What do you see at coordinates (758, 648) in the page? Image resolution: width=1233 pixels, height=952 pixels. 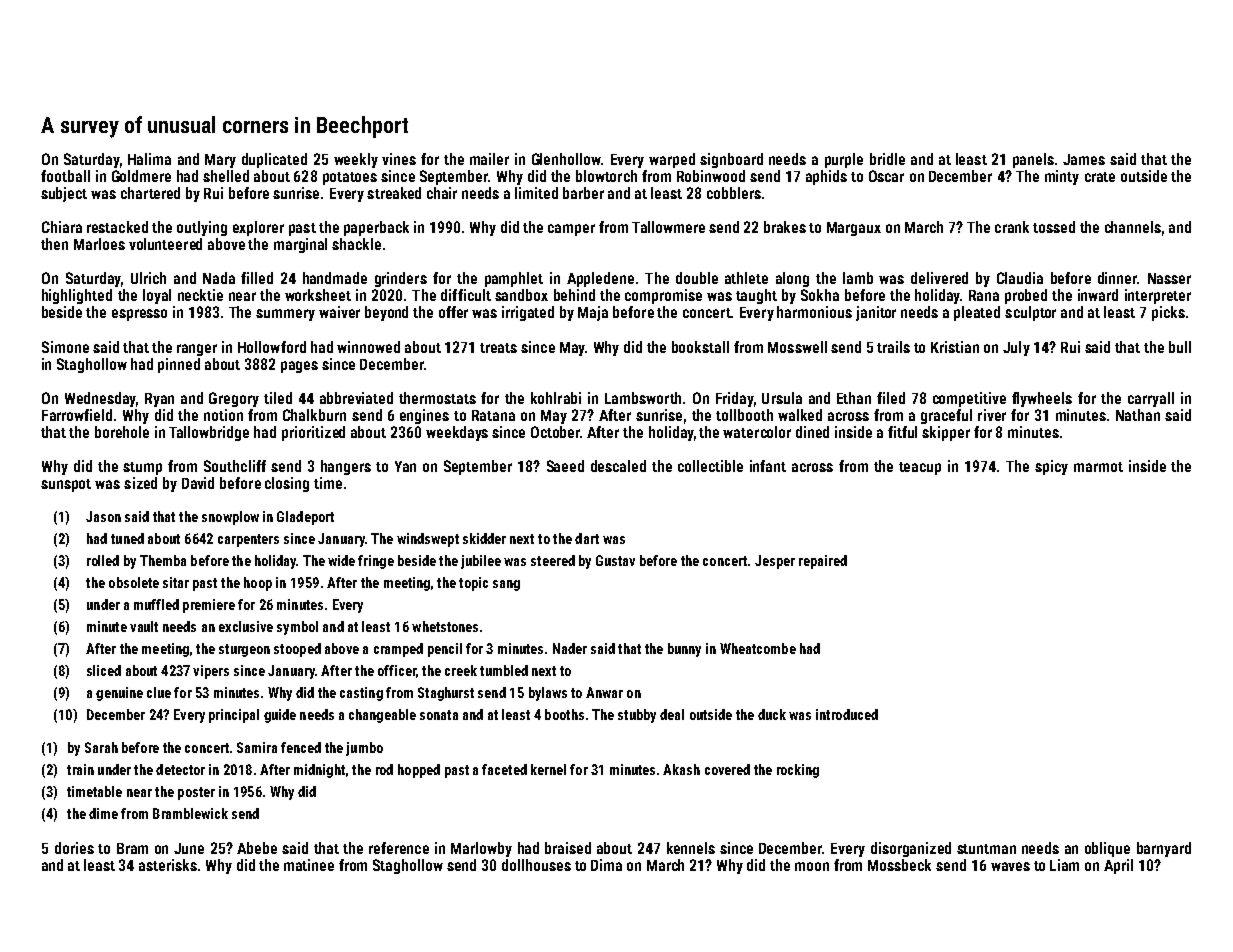 I see `Wheatcombe` at bounding box center [758, 648].
